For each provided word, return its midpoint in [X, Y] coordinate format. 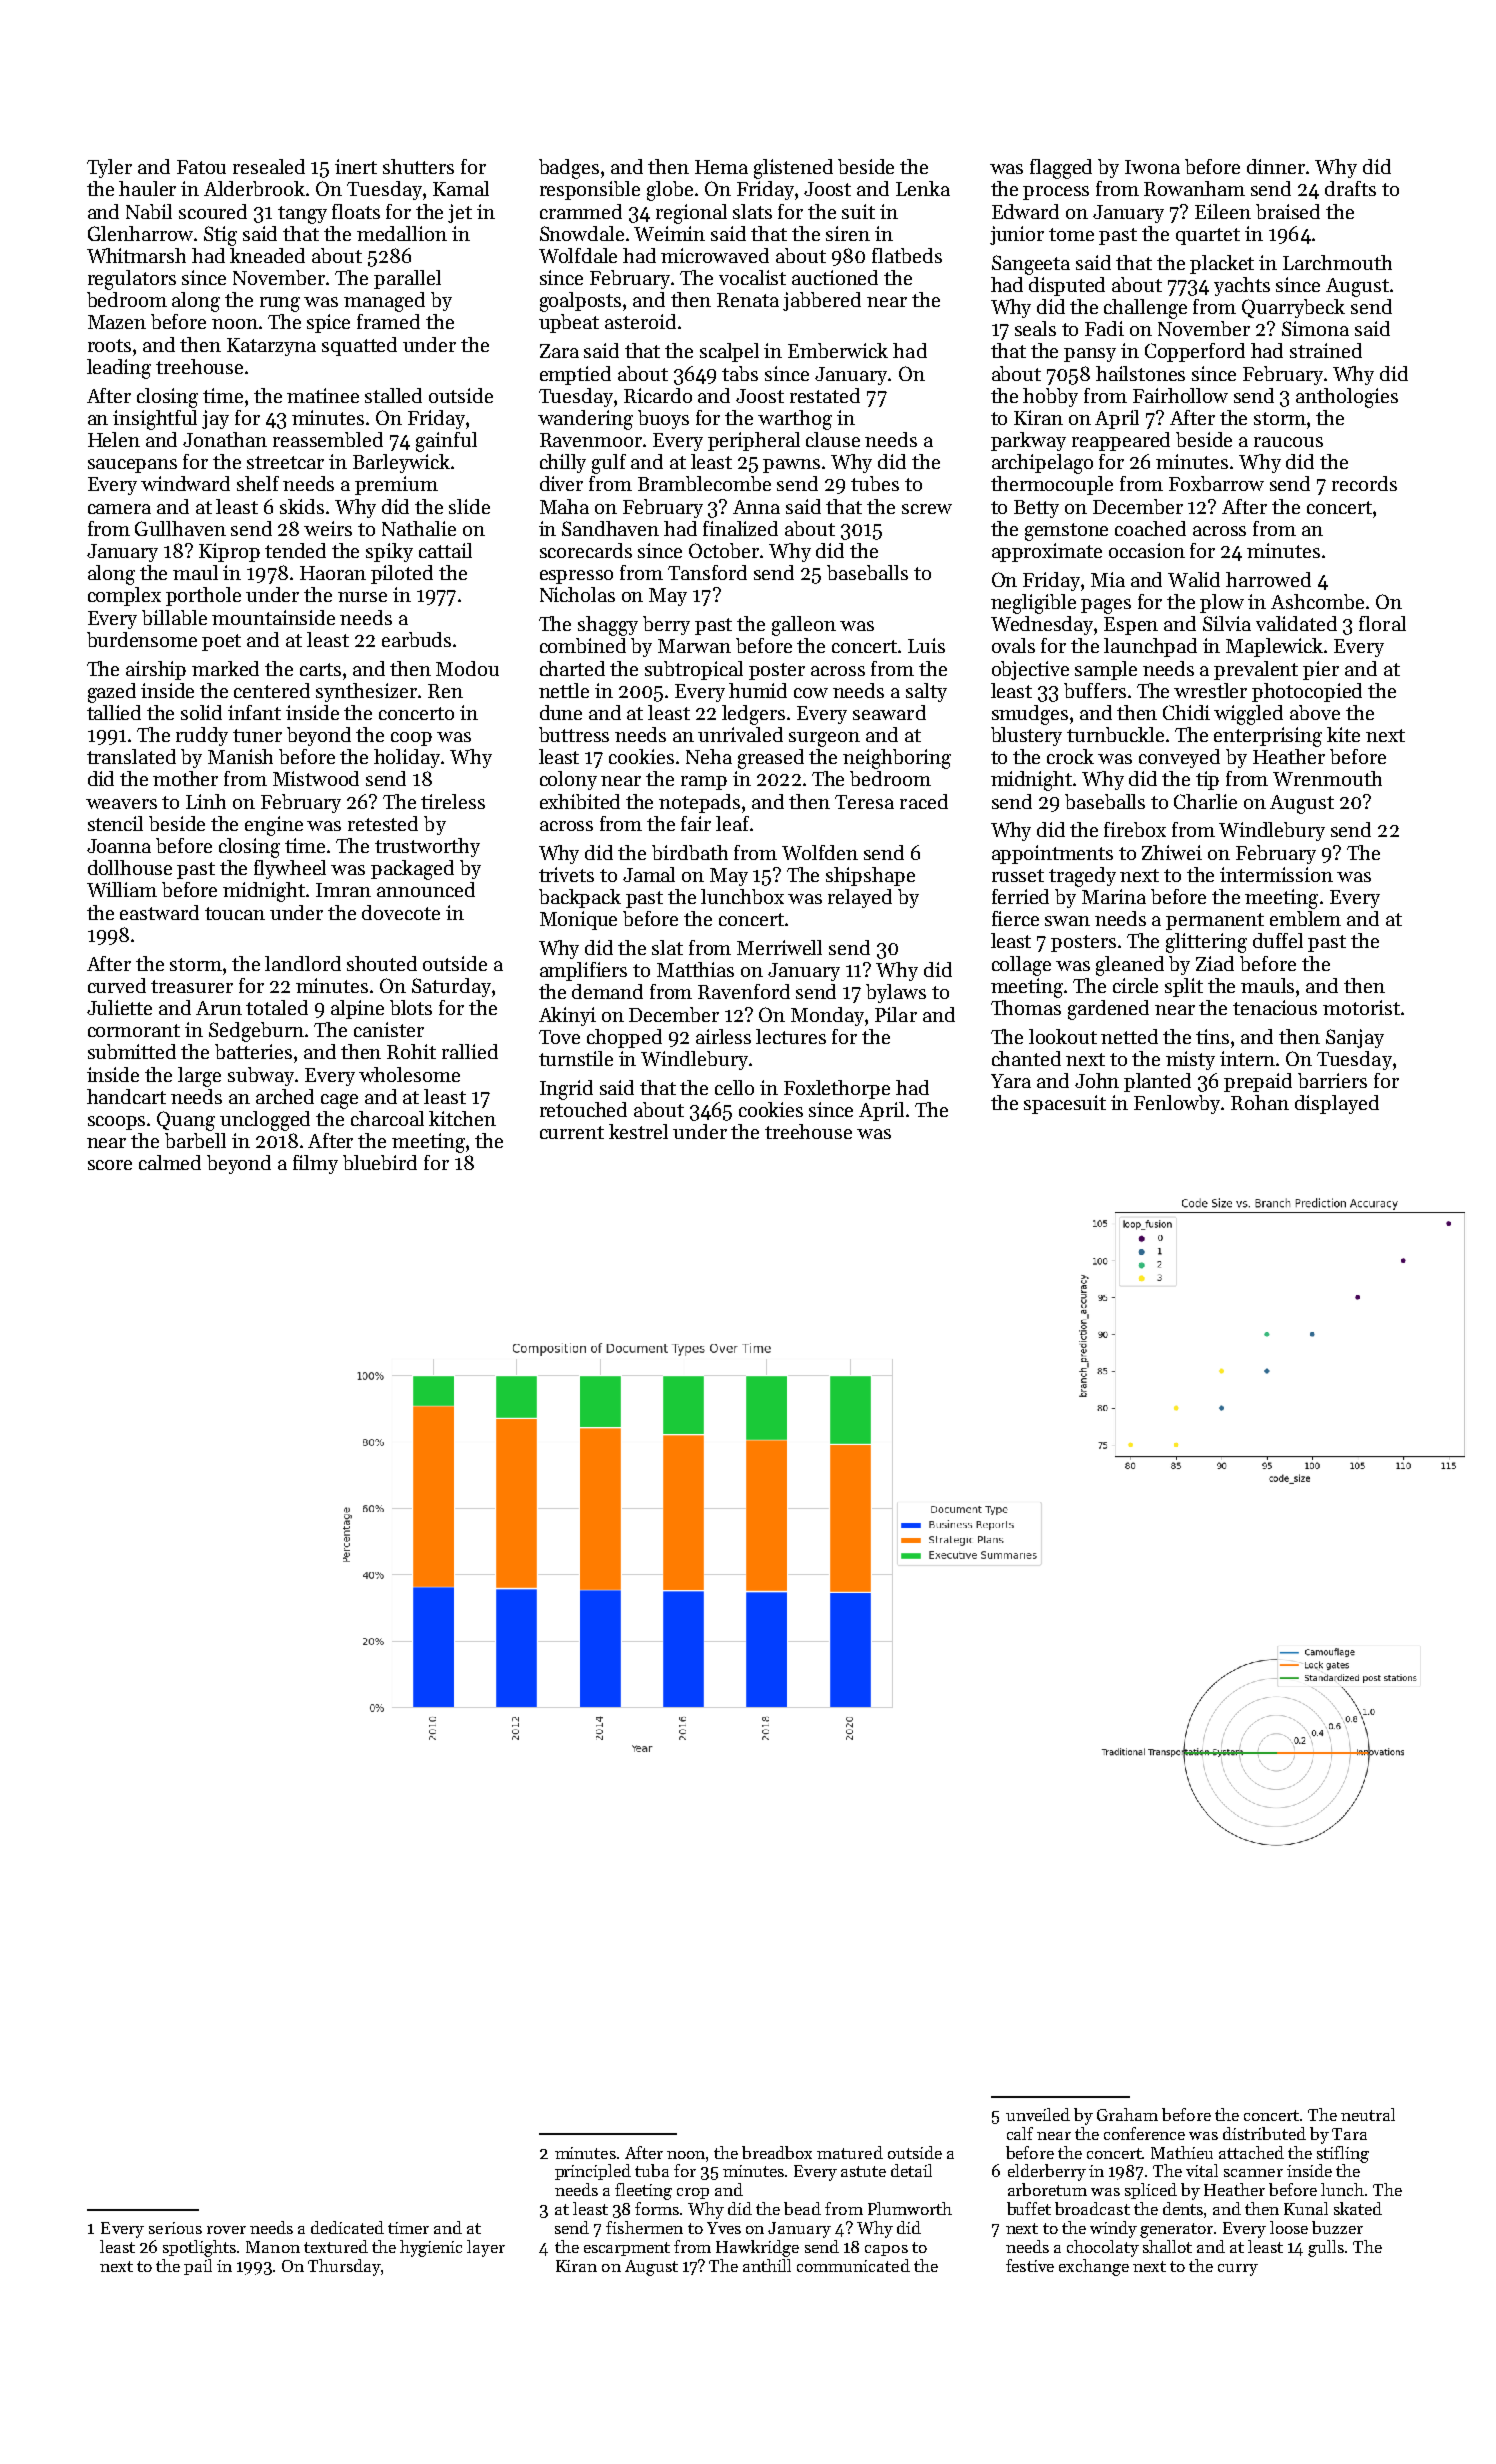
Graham [1127, 2114]
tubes [875, 483]
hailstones [1140, 373]
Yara [1011, 1081]
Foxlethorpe [837, 1089]
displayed [1337, 1104]
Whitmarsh [136, 255]
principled [593, 2172]
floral [1382, 623]
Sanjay [1355, 1038]
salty [926, 692]
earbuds [416, 639]
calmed [170, 1162]
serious [175, 2228]
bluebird [380, 1162]
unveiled [1038, 2114]
